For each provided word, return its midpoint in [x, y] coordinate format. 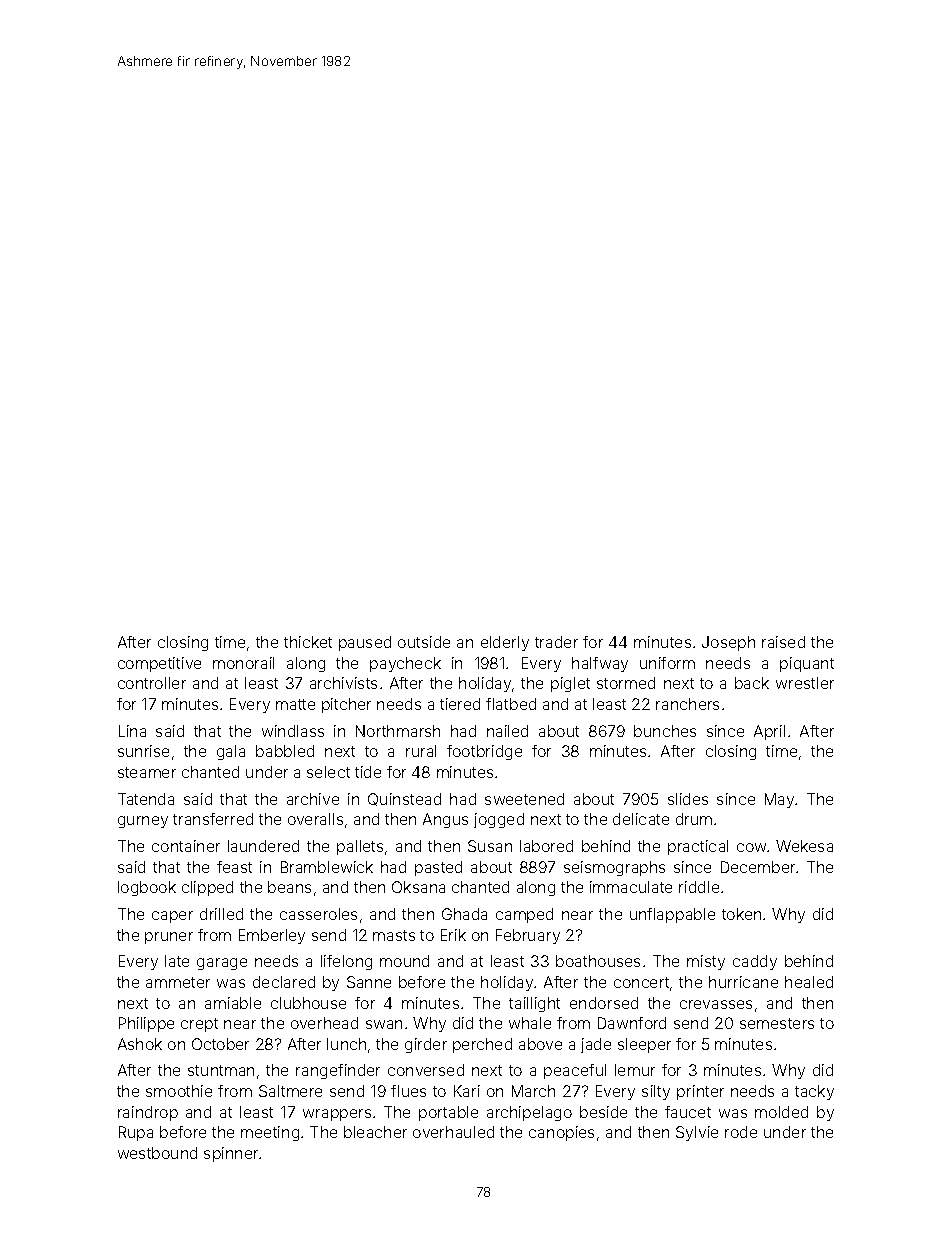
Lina [132, 731]
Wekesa [804, 846]
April [769, 732]
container [186, 846]
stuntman [221, 1070]
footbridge [484, 752]
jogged [499, 820]
